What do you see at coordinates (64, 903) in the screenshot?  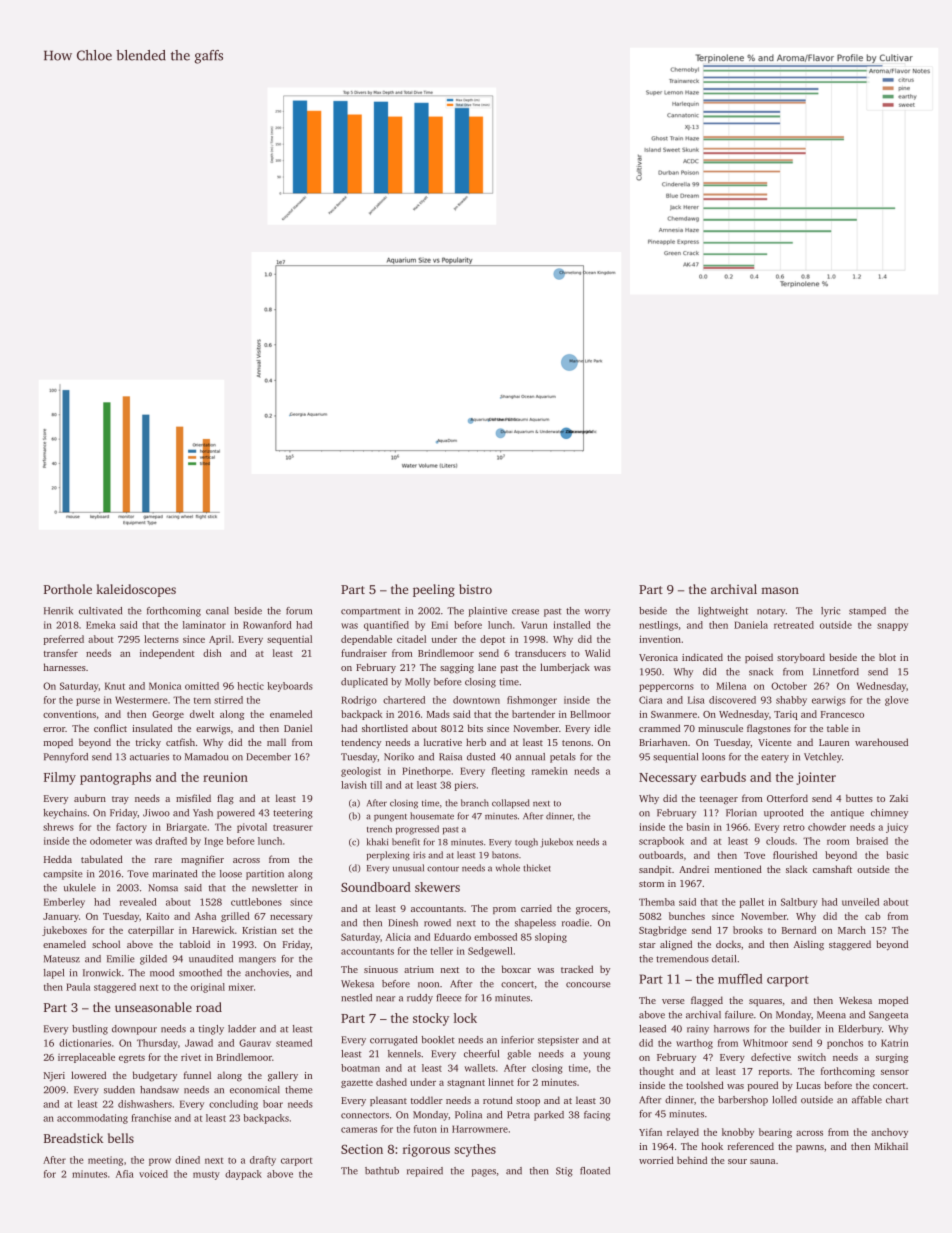 I see `Emberley` at bounding box center [64, 903].
